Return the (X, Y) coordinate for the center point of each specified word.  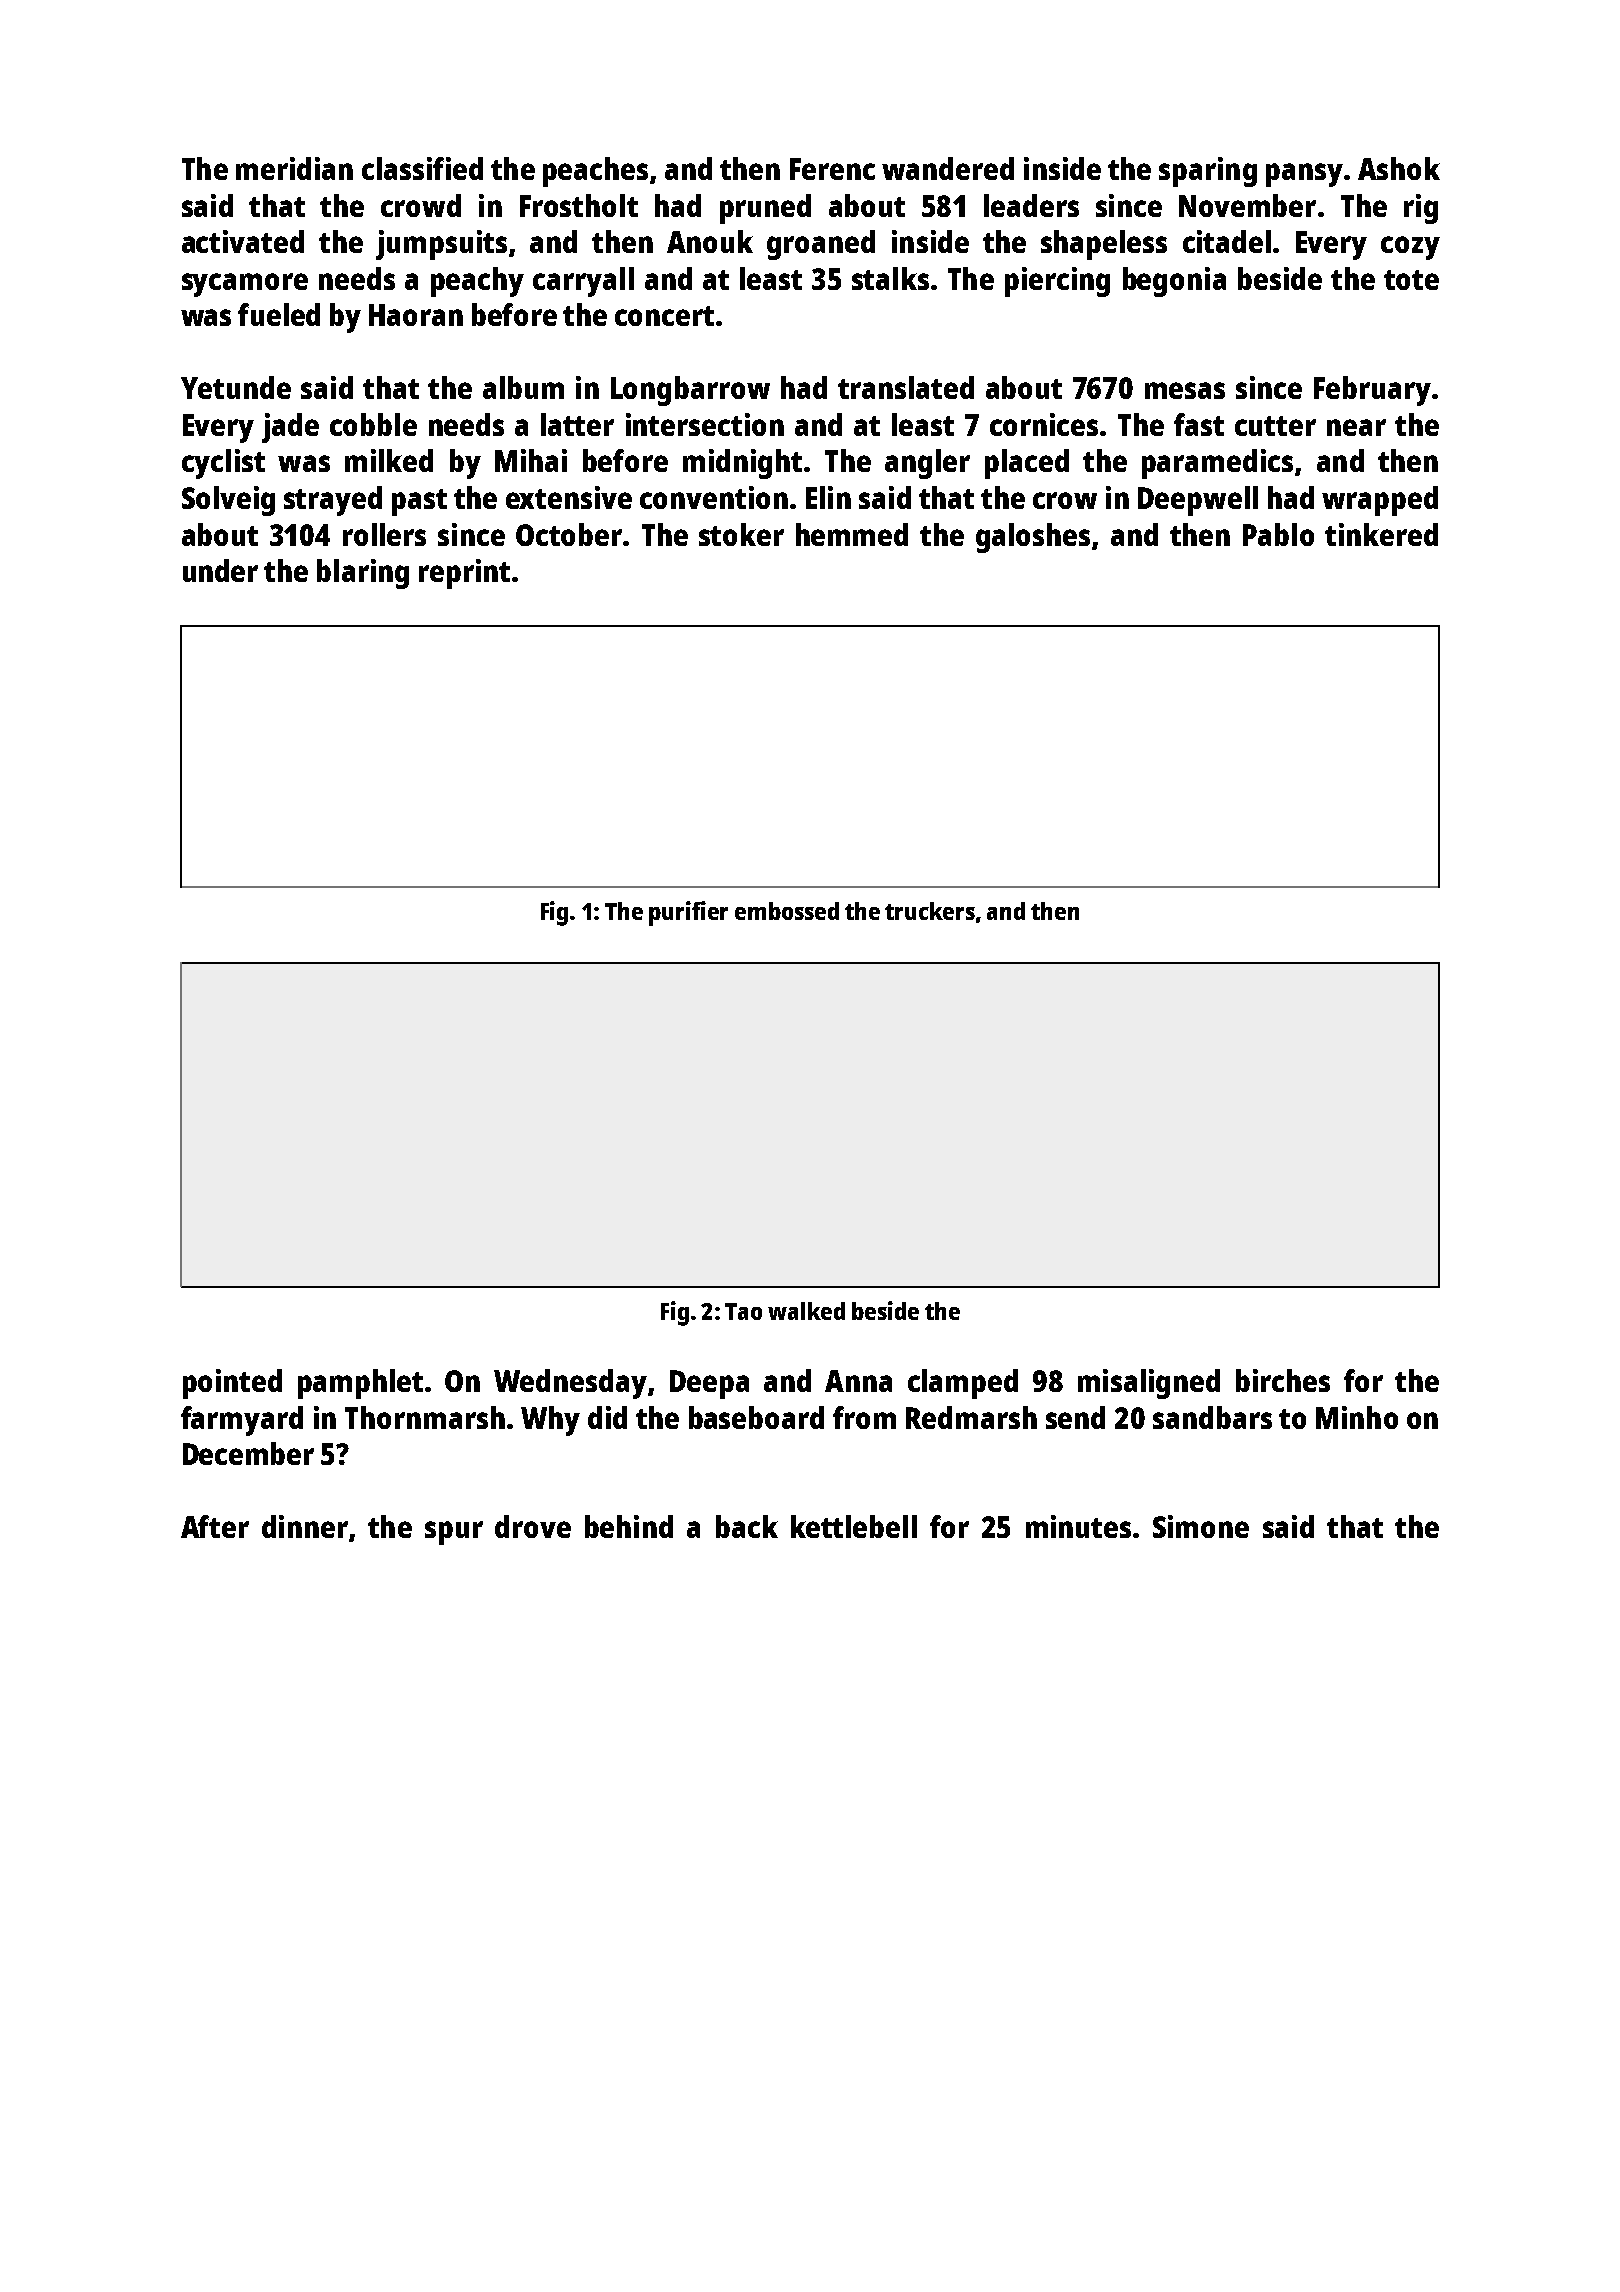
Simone (1201, 1526)
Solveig (228, 501)
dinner (305, 1526)
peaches (595, 172)
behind (629, 1526)
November (1247, 205)
